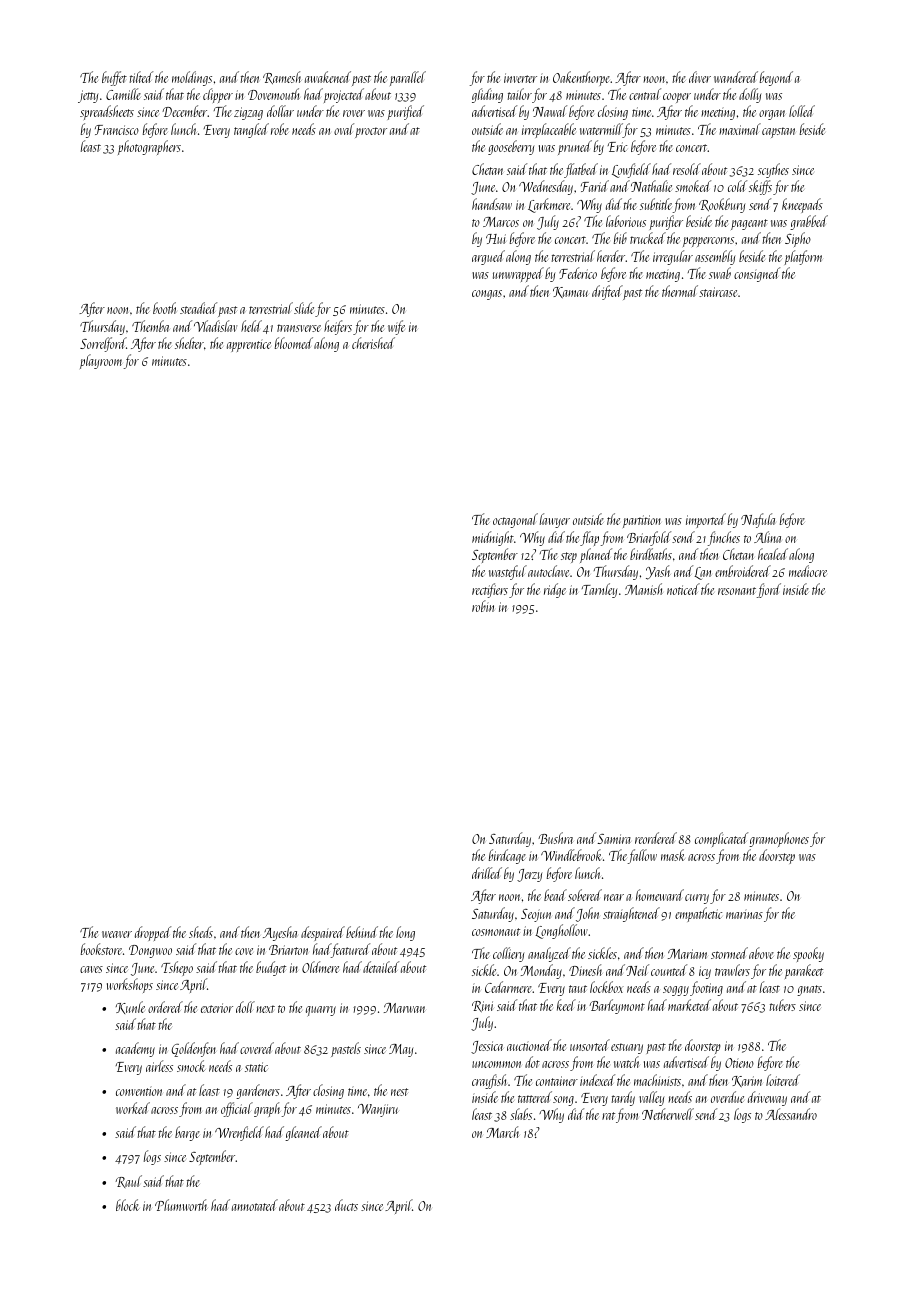  Describe the element at coordinates (346, 1205) in the page. I see `ducts` at that location.
